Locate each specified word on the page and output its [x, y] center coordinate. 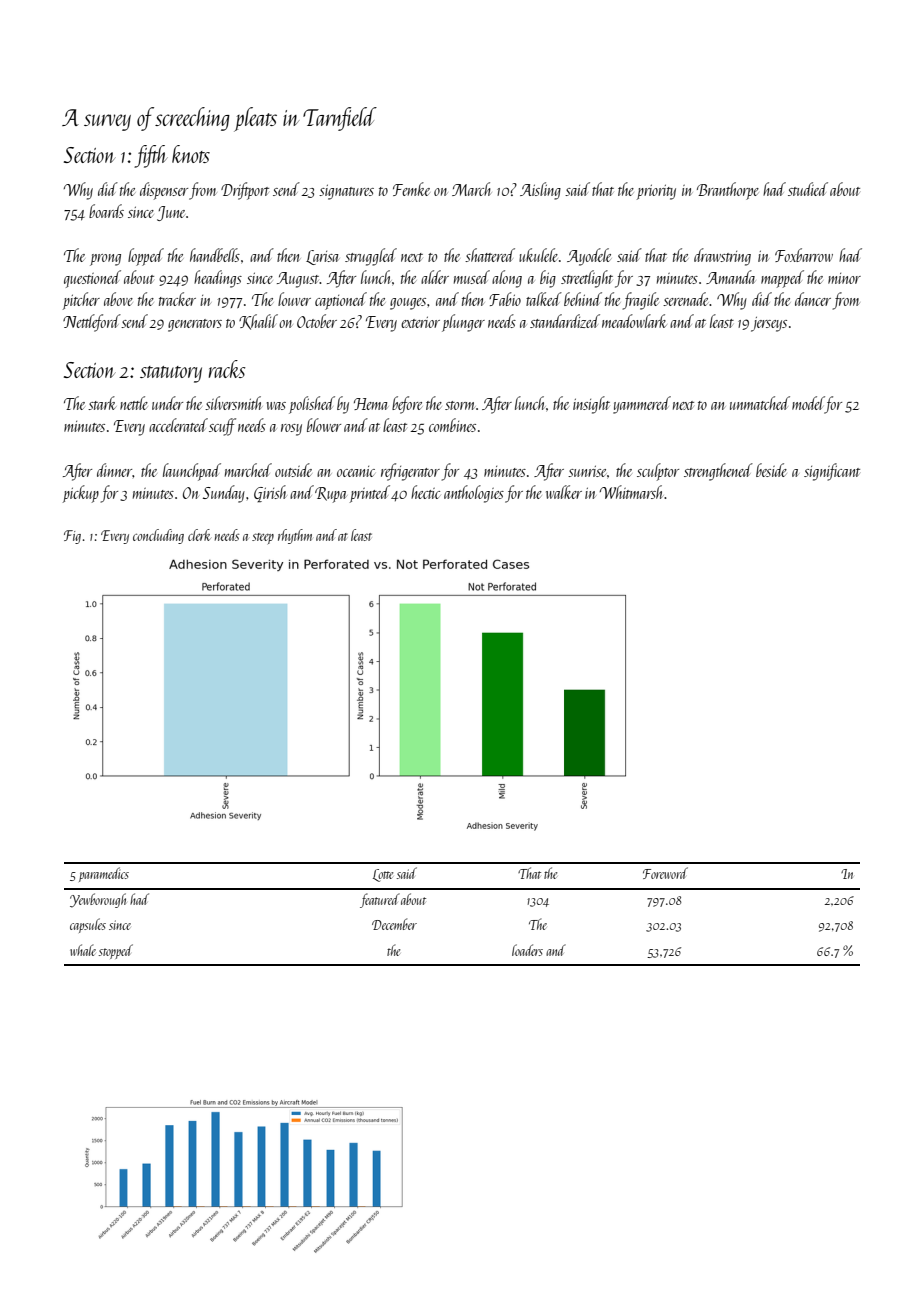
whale [83, 950]
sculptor [658, 472]
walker [564, 492]
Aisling [540, 191]
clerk [199, 535]
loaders [527, 950]
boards [106, 211]
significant [832, 472]
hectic [425, 492]
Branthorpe [728, 191]
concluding [158, 536]
